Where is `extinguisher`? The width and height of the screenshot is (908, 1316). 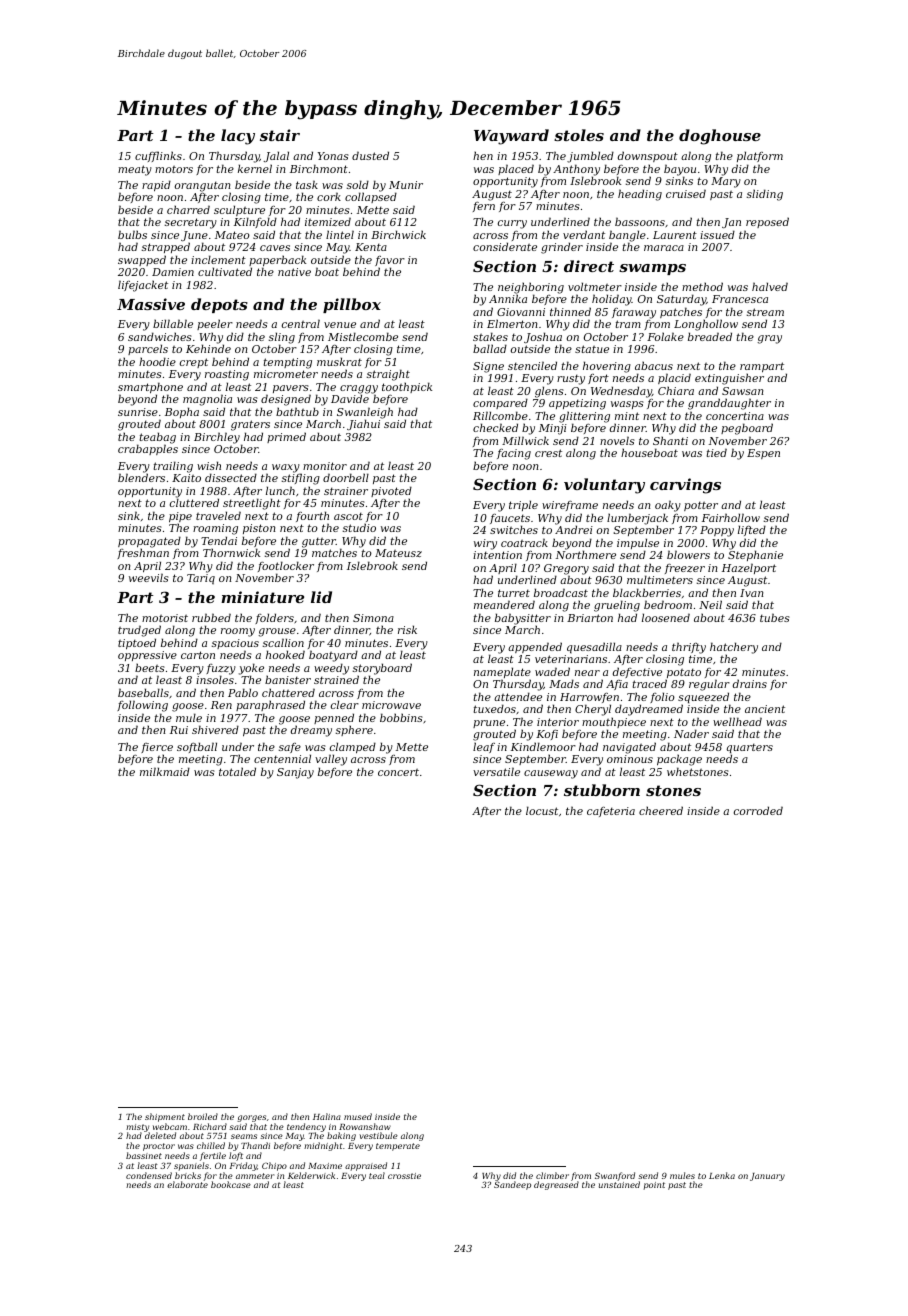 extinguisher is located at coordinates (729, 379).
